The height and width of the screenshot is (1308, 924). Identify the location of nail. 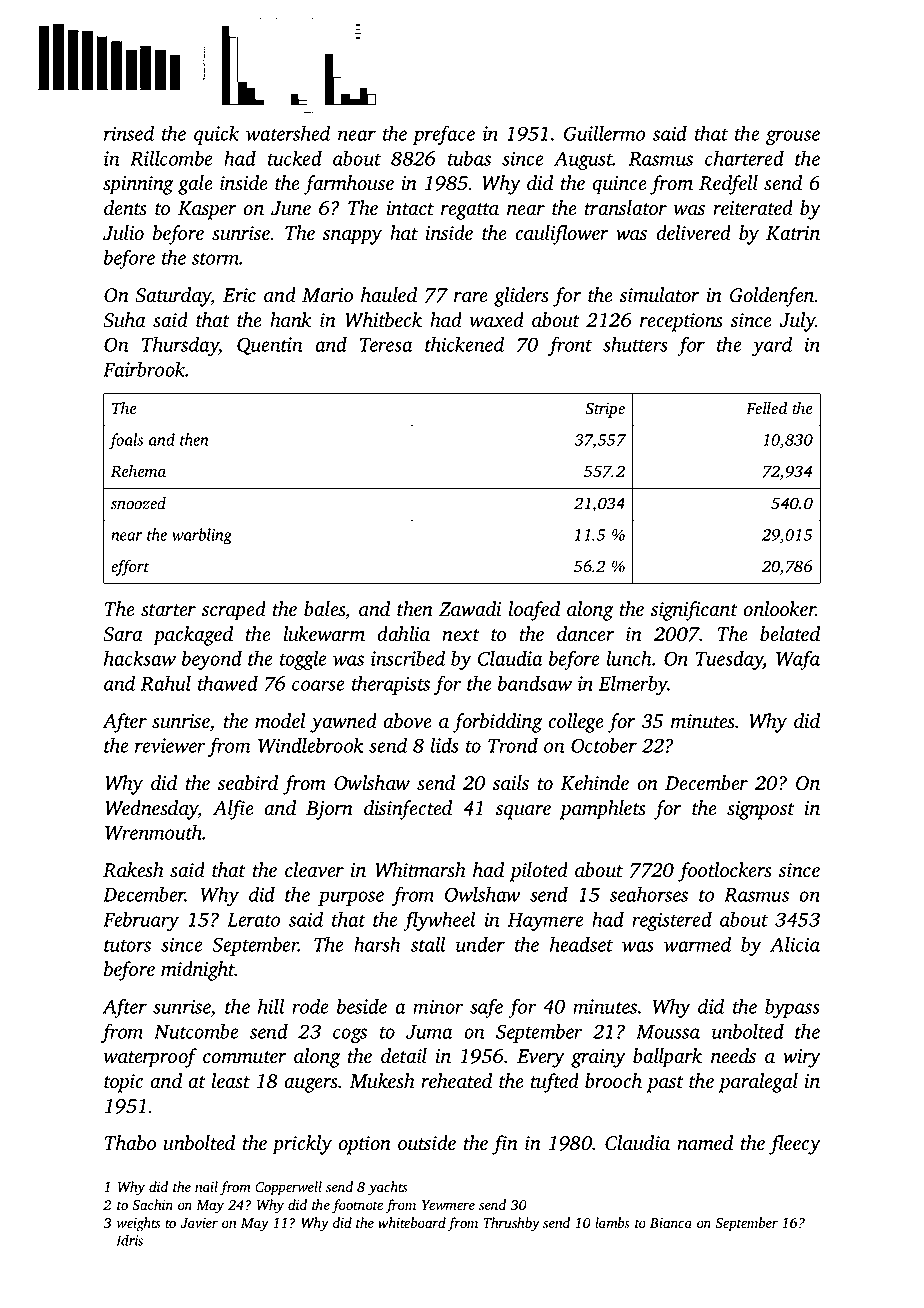
(206, 1186).
